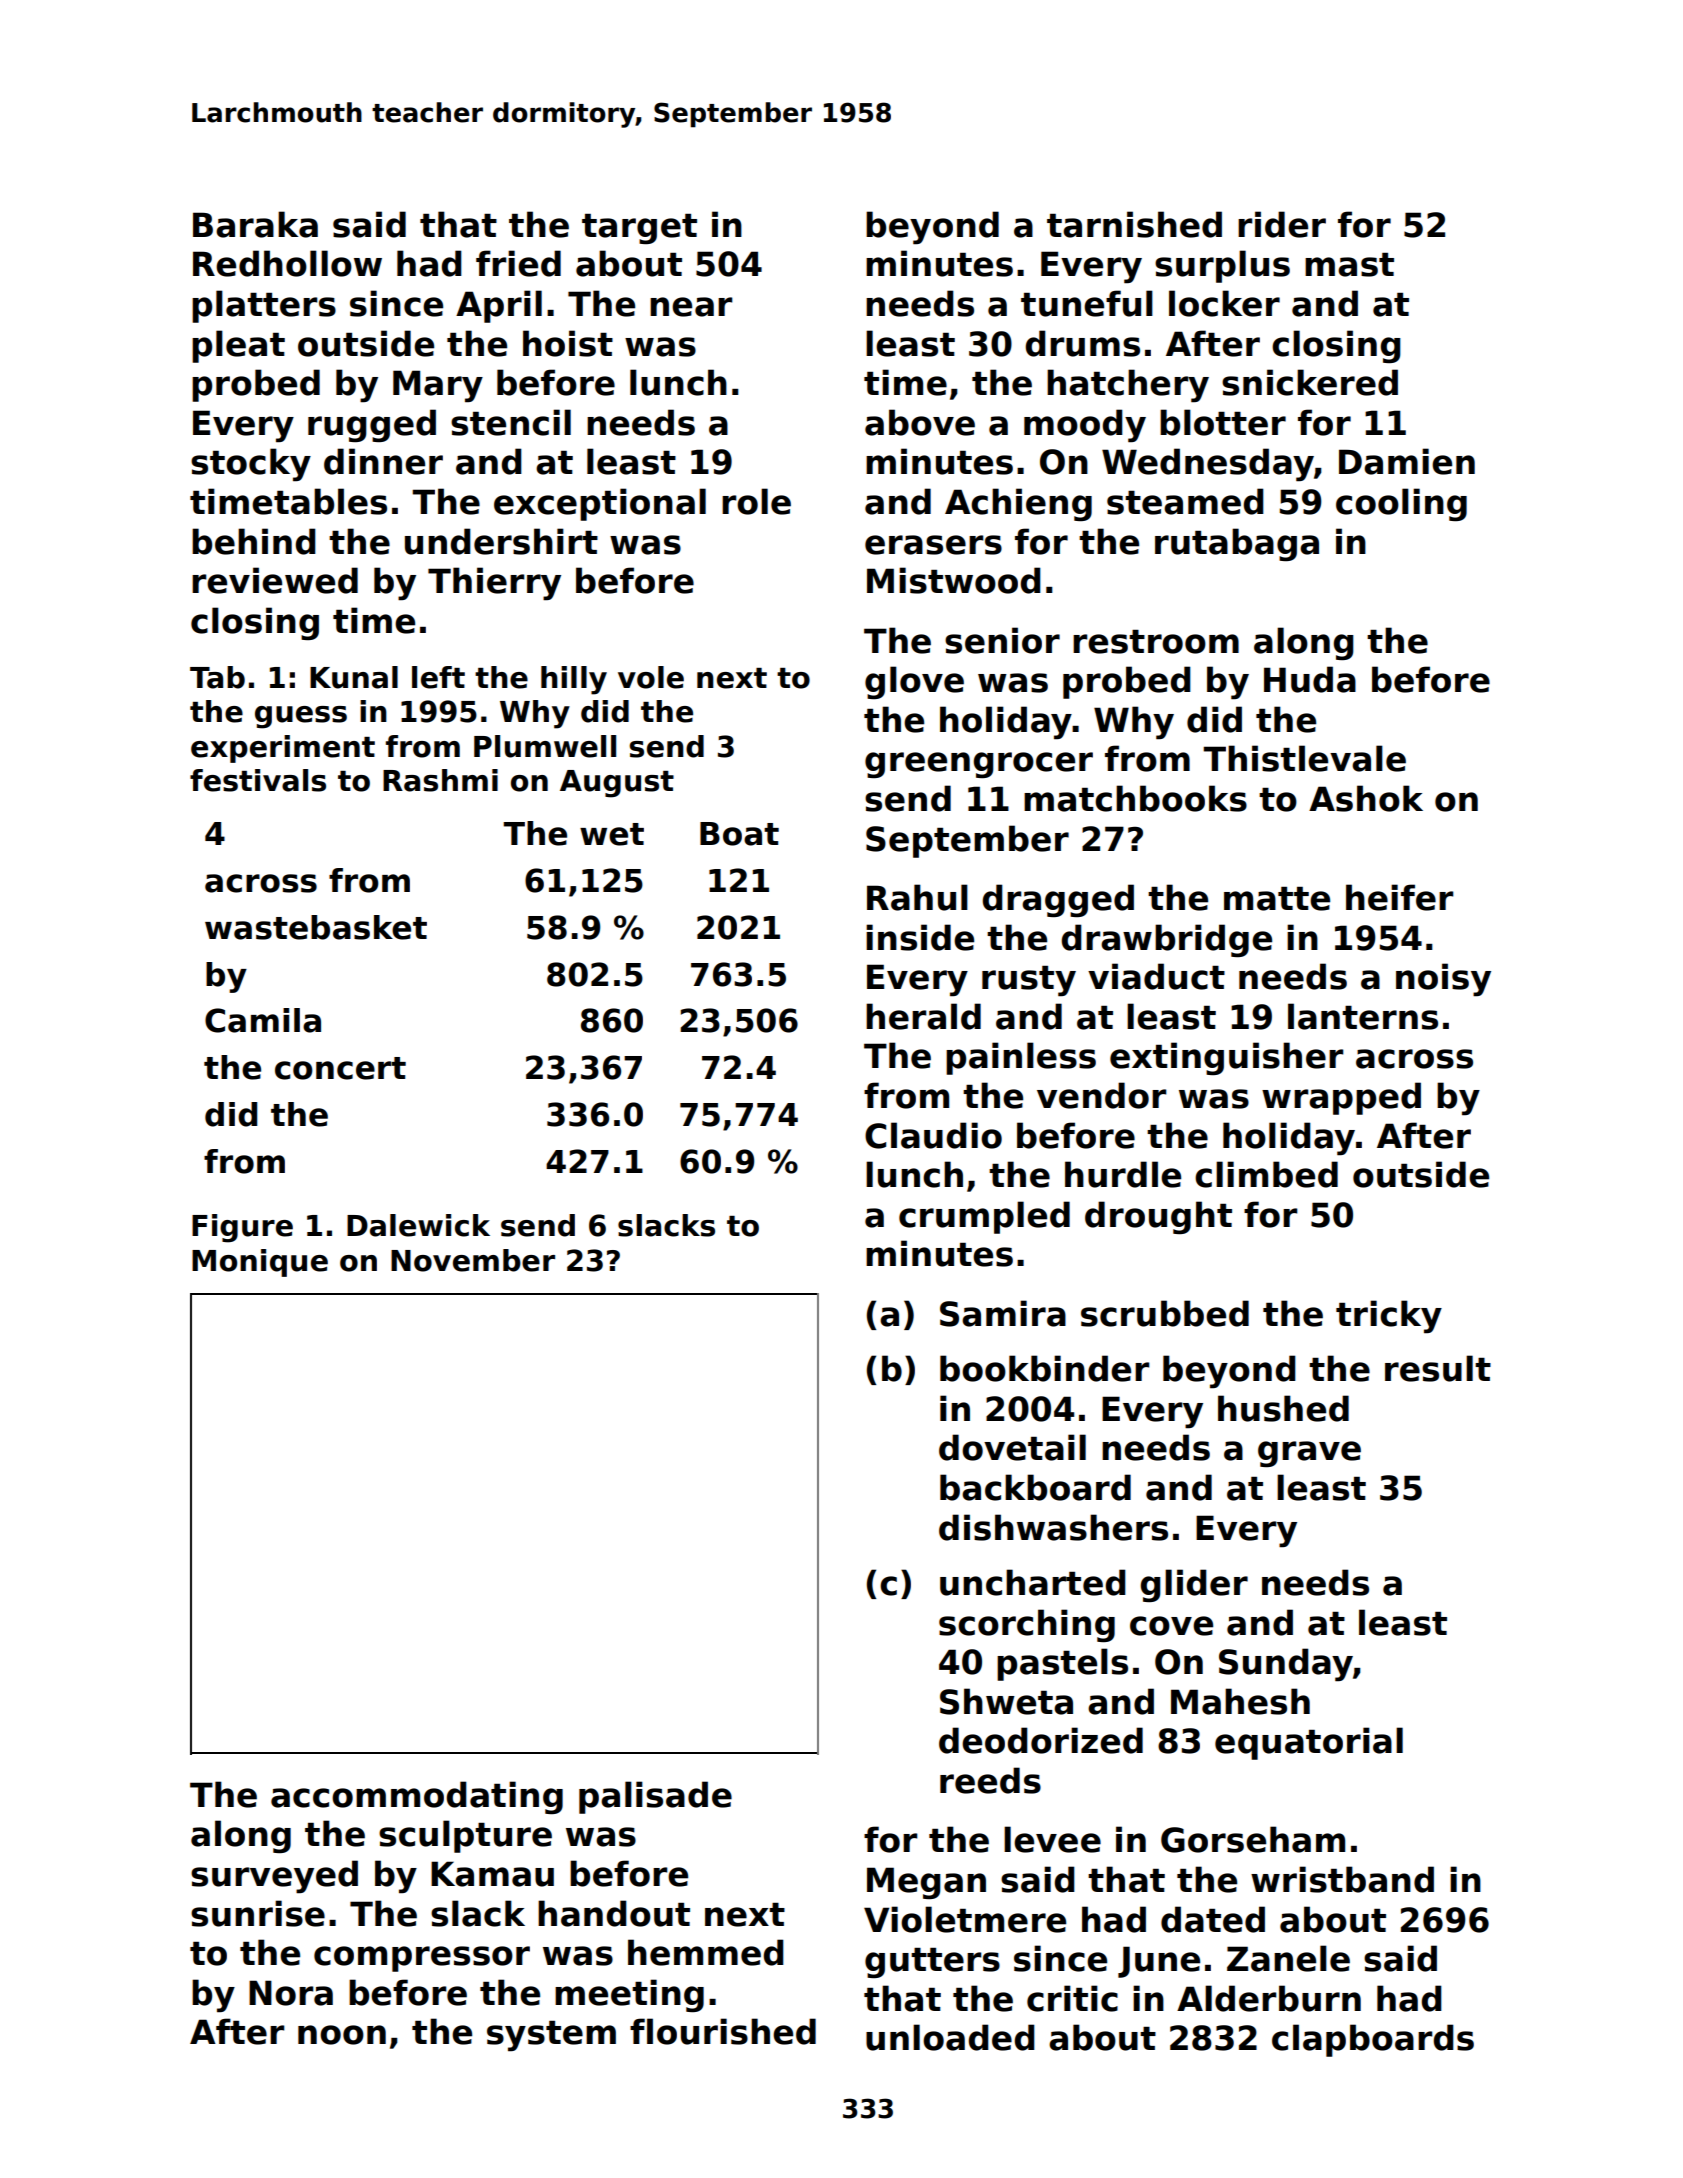 This screenshot has height=2178, width=1683. Describe the element at coordinates (274, 1877) in the screenshot. I see `surveyed` at that location.
